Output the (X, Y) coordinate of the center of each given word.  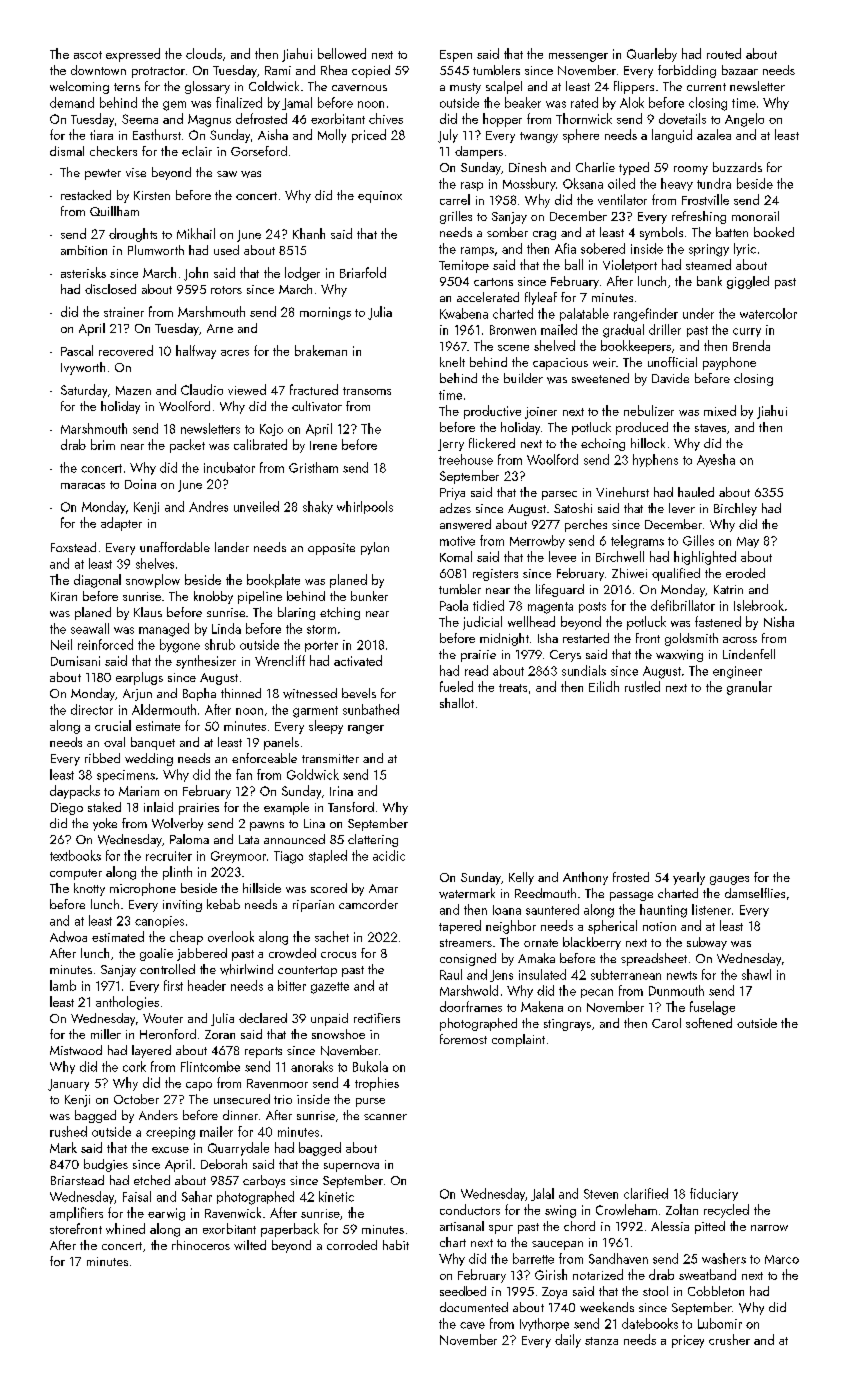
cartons (493, 282)
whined (125, 1228)
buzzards (737, 167)
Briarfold (363, 272)
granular (749, 688)
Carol (666, 1023)
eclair (197, 151)
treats (513, 688)
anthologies (127, 1003)
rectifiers (377, 1018)
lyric (745, 249)
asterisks (83, 272)
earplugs (139, 678)
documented (474, 1307)
